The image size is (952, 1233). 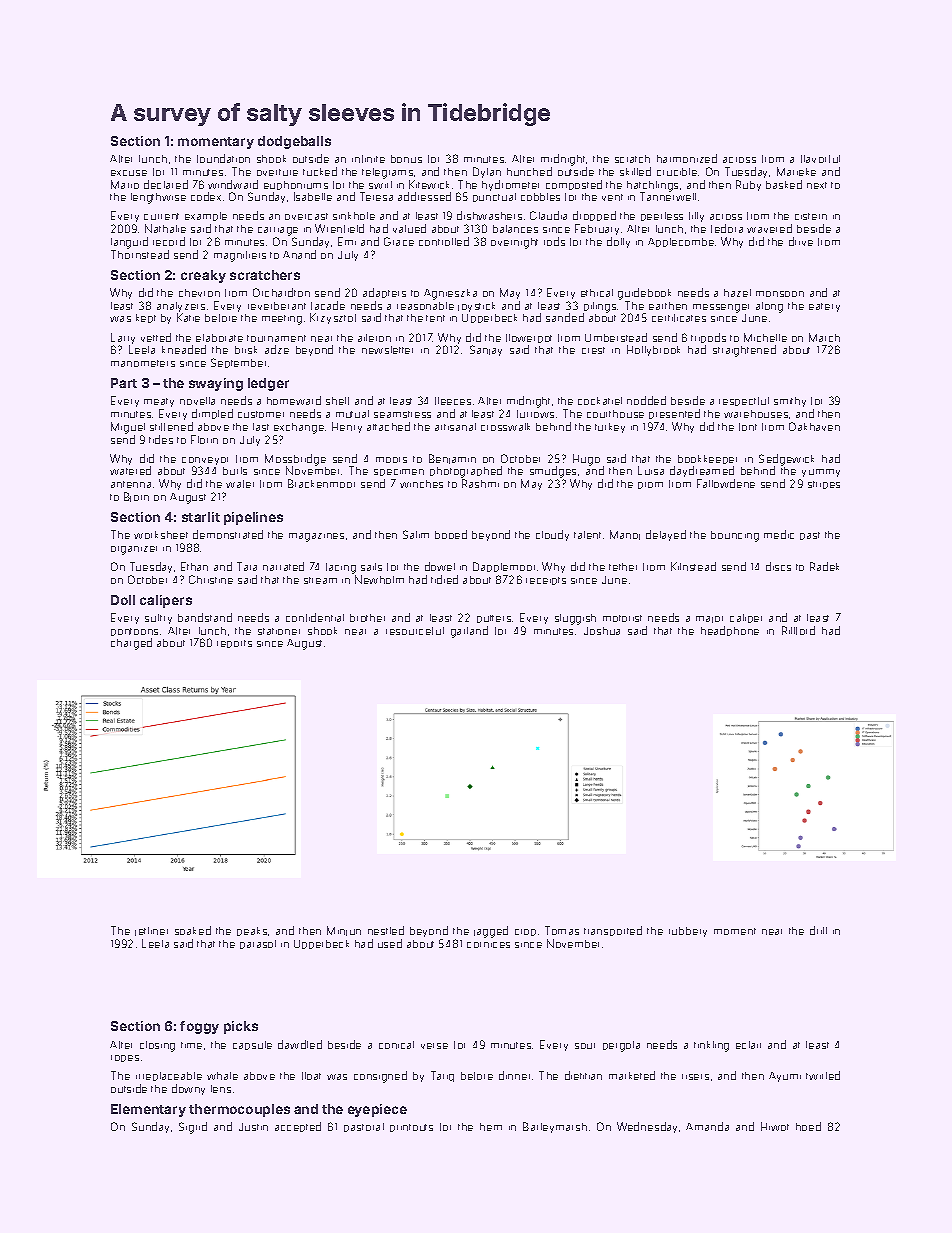 What do you see at coordinates (402, 414) in the screenshot?
I see `seamstress` at bounding box center [402, 414].
